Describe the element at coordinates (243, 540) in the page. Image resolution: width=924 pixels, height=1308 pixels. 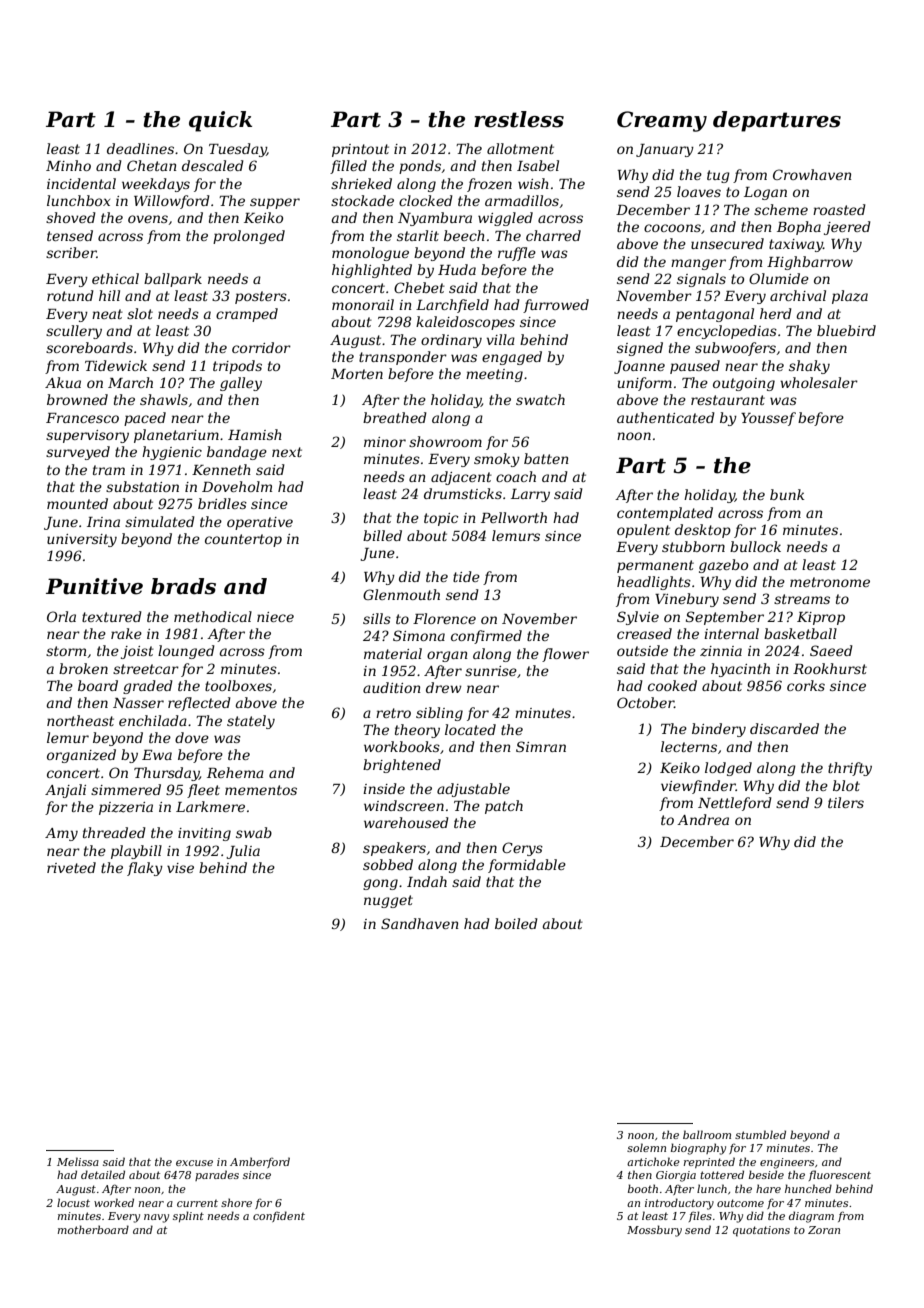
I see `countertop` at that location.
